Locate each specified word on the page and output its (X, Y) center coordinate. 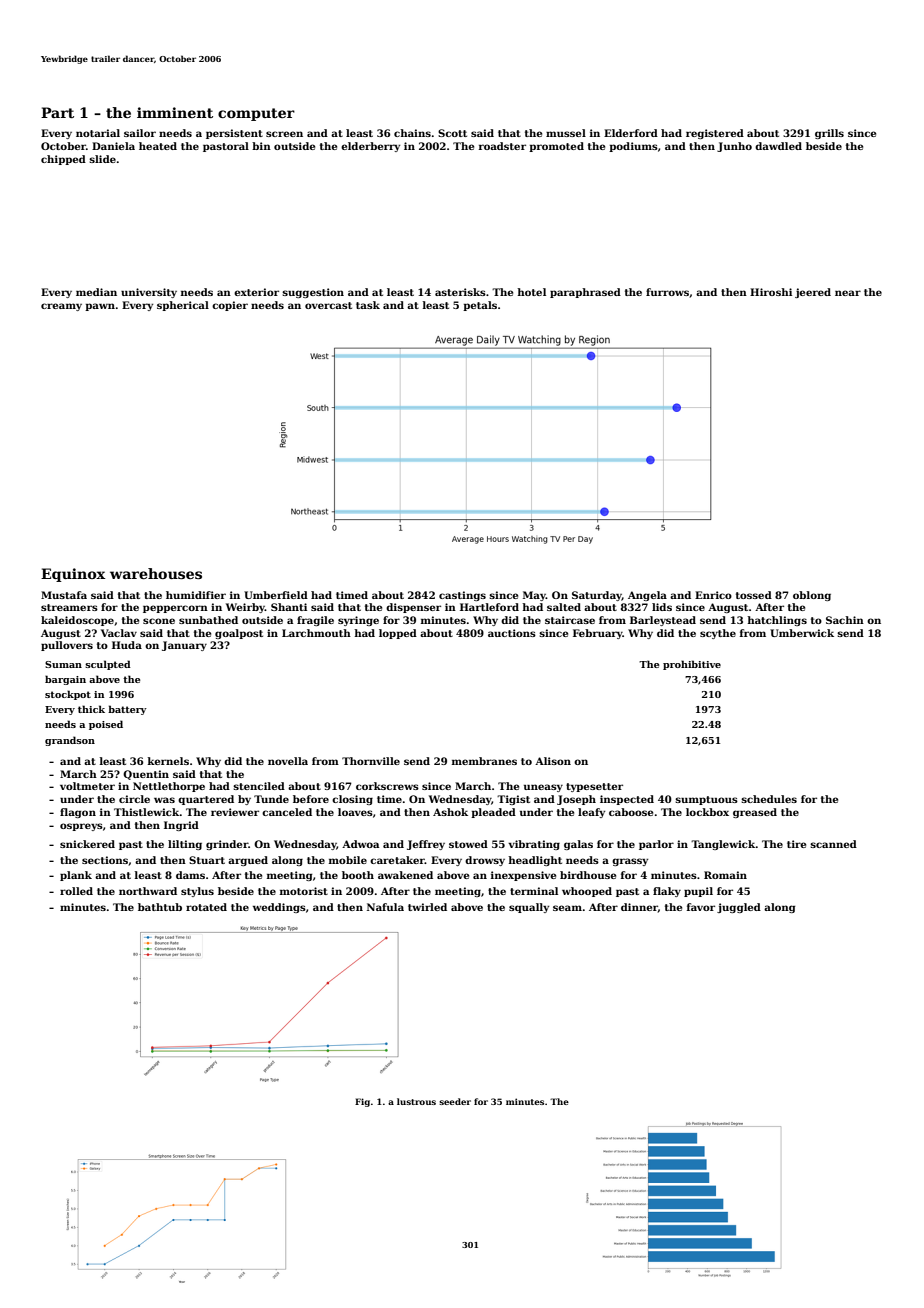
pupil (698, 892)
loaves (355, 812)
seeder (455, 1101)
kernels (168, 761)
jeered (813, 293)
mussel (566, 133)
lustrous (416, 1101)
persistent (234, 134)
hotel (531, 292)
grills (829, 134)
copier (230, 306)
